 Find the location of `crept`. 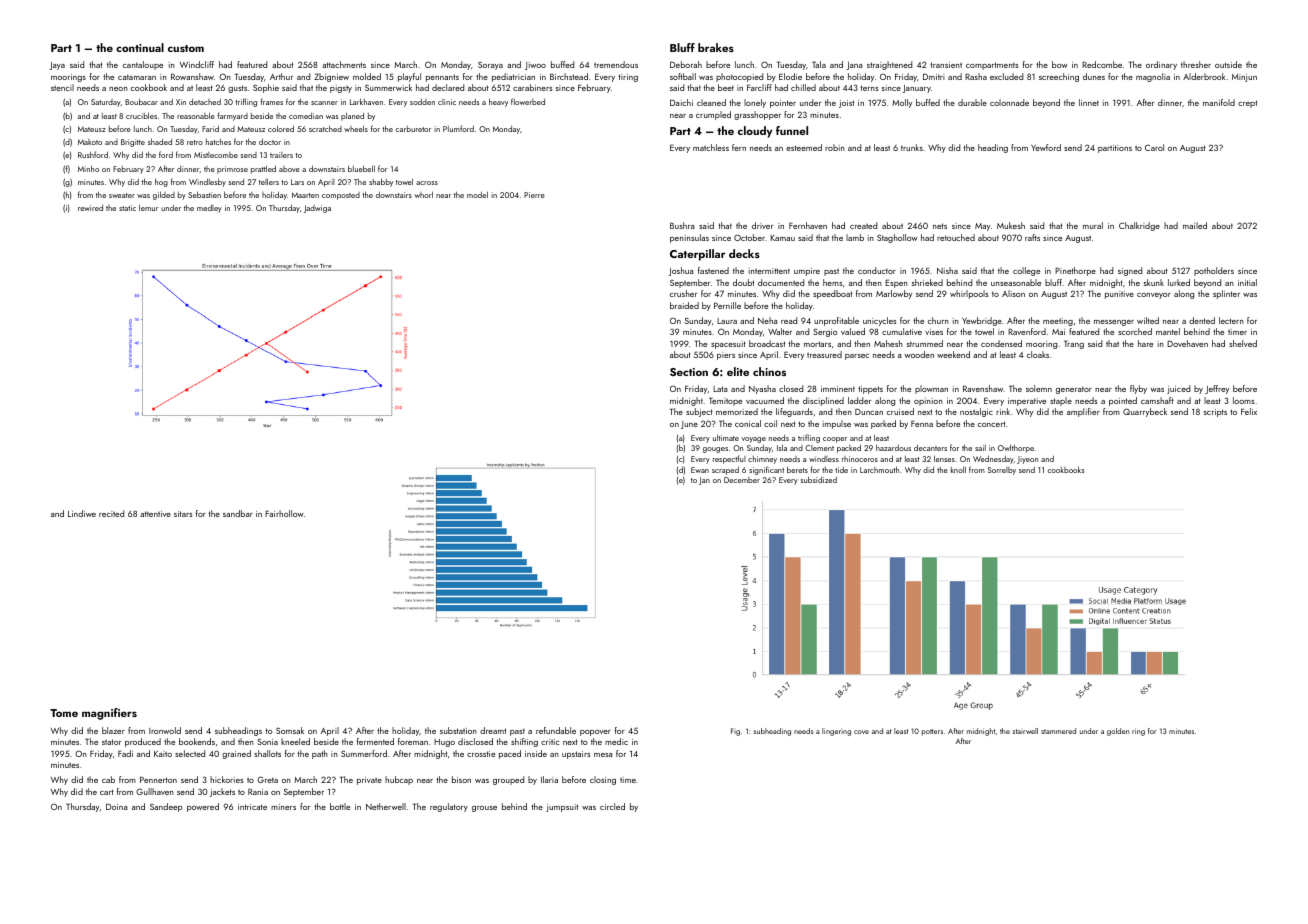

crept is located at coordinates (1247, 104).
